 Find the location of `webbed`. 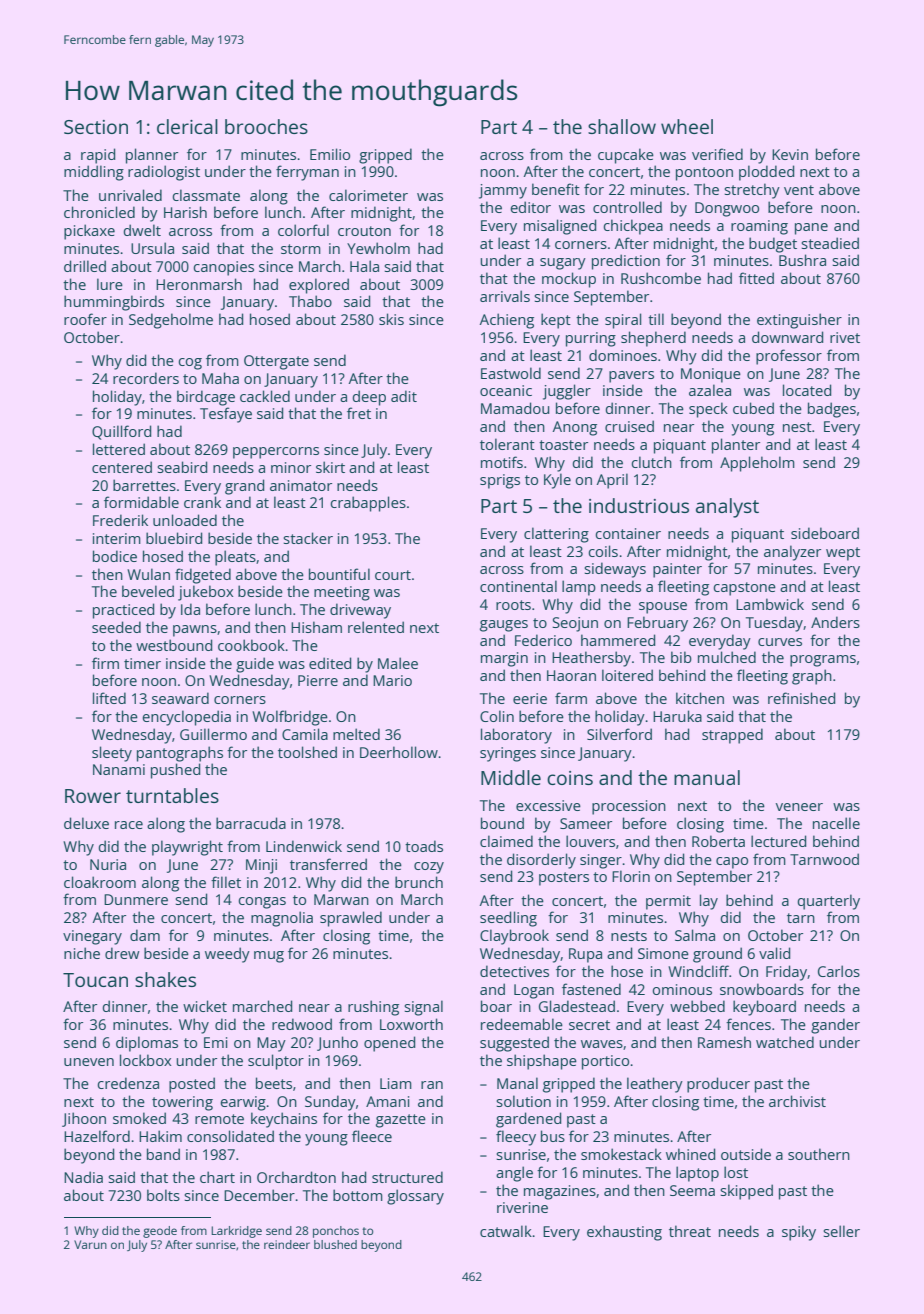

webbed is located at coordinates (697, 1006).
